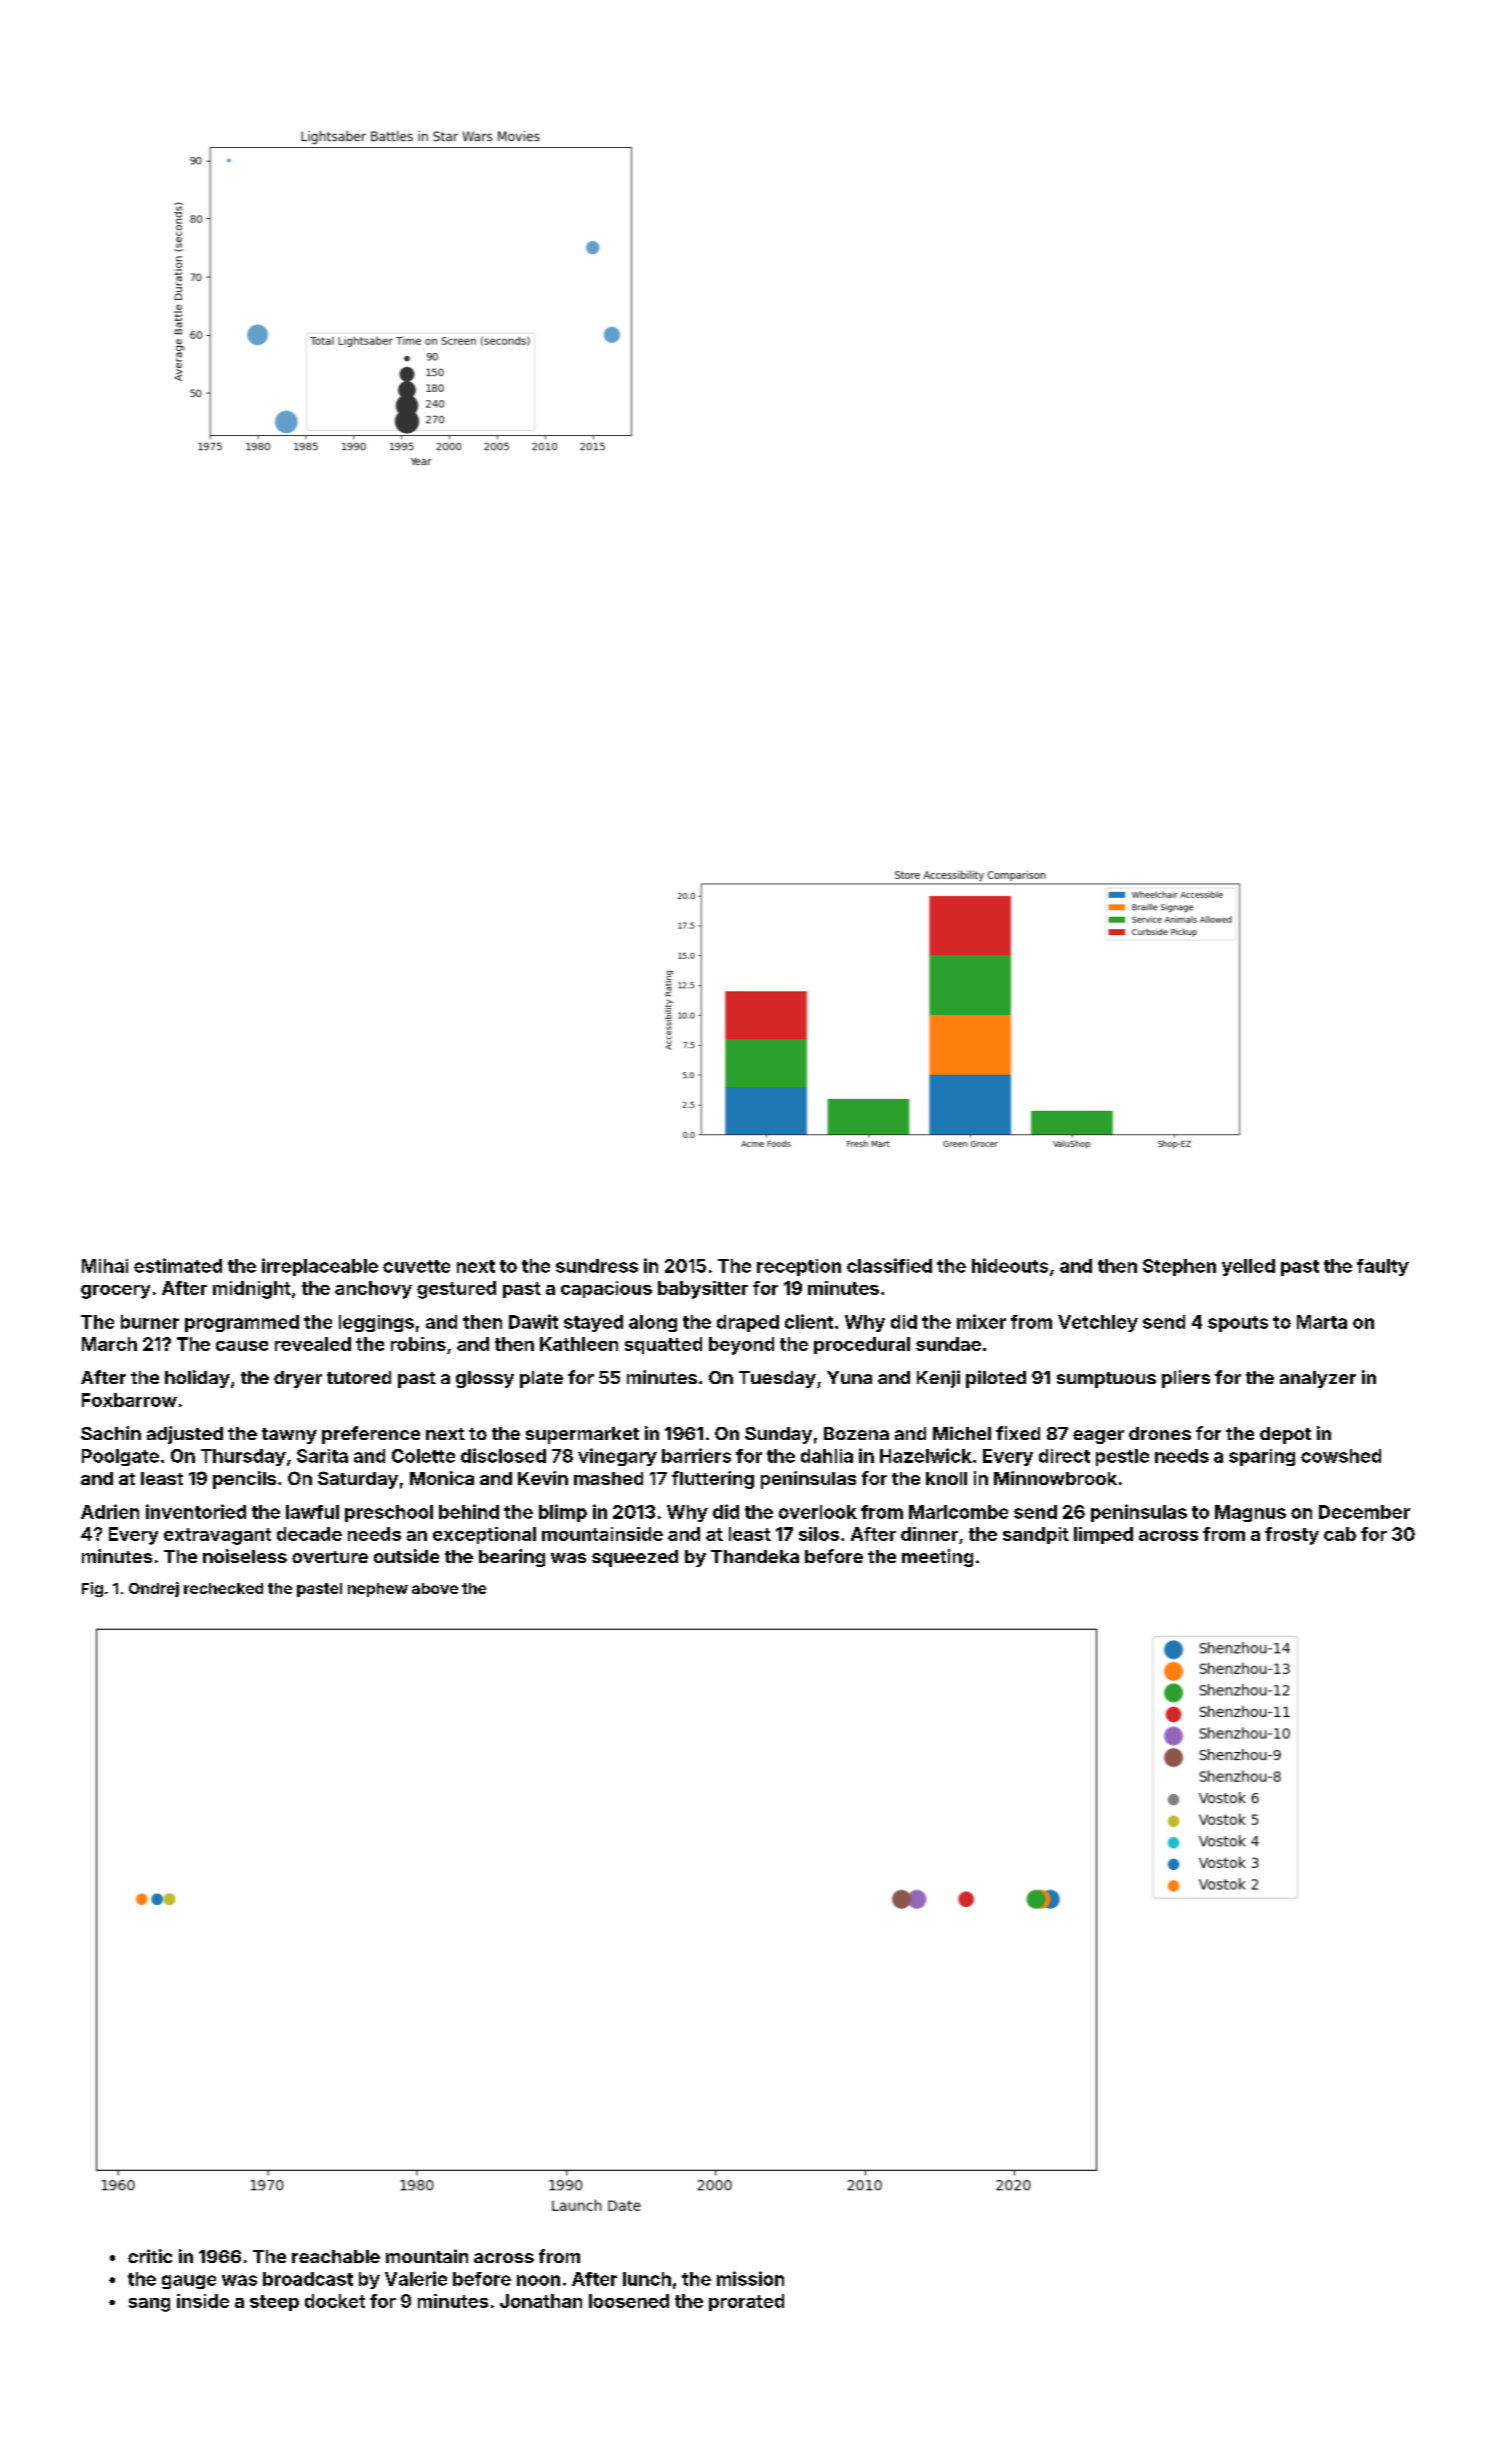 The height and width of the page is (2464, 1496). What do you see at coordinates (150, 2256) in the page?
I see `critic` at bounding box center [150, 2256].
